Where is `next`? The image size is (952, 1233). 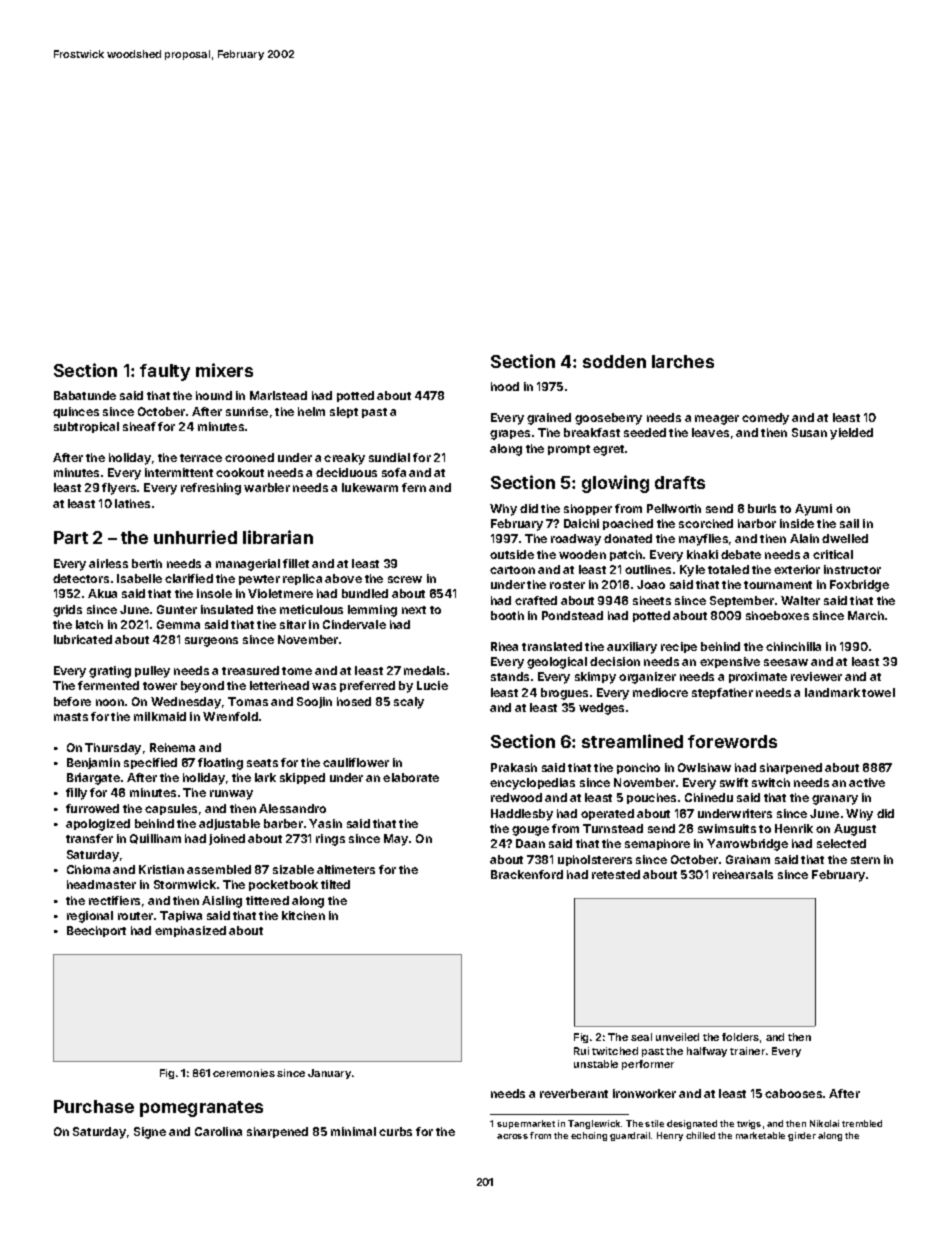 next is located at coordinates (414, 610).
